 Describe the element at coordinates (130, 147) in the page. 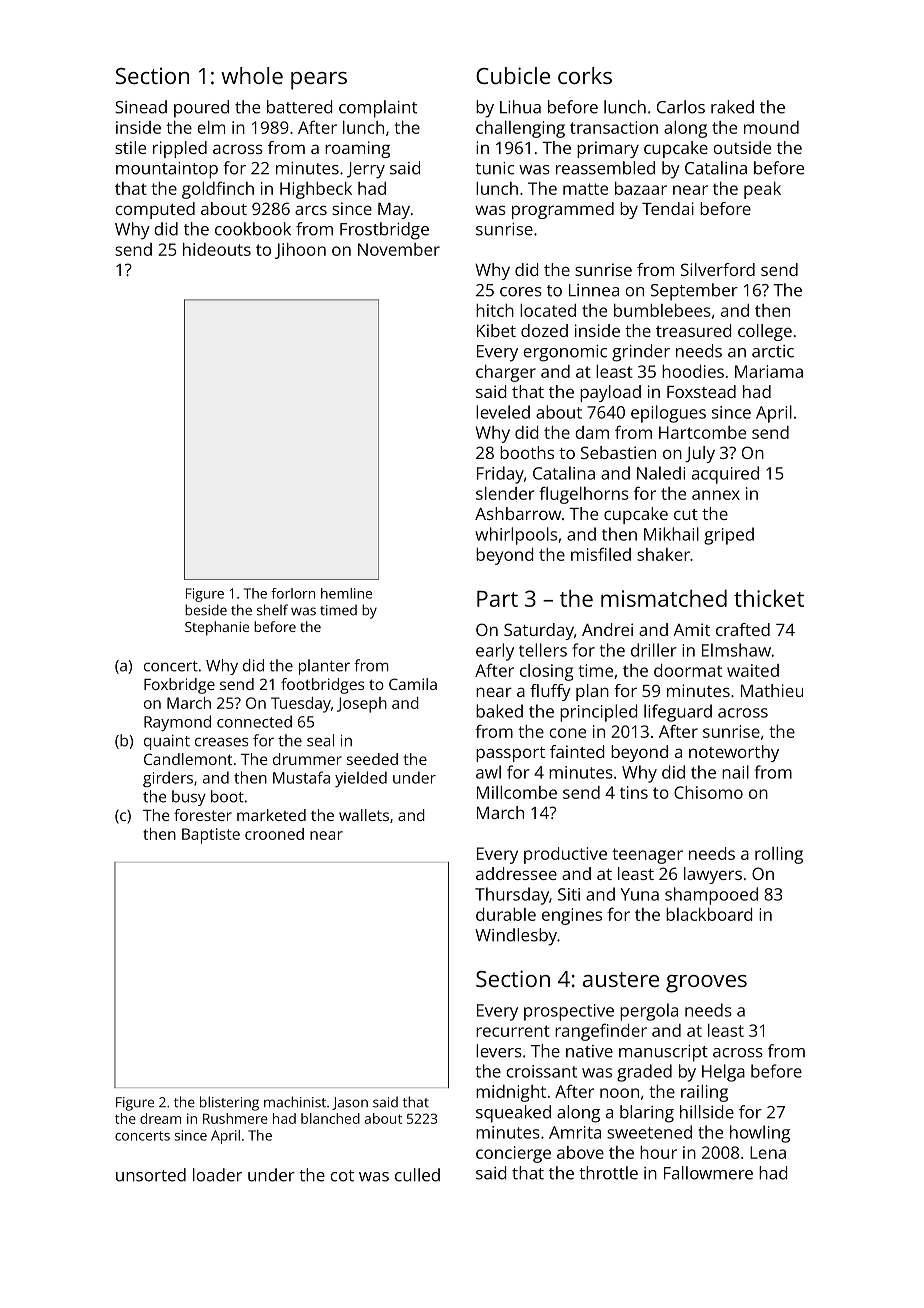

I see `stile` at that location.
